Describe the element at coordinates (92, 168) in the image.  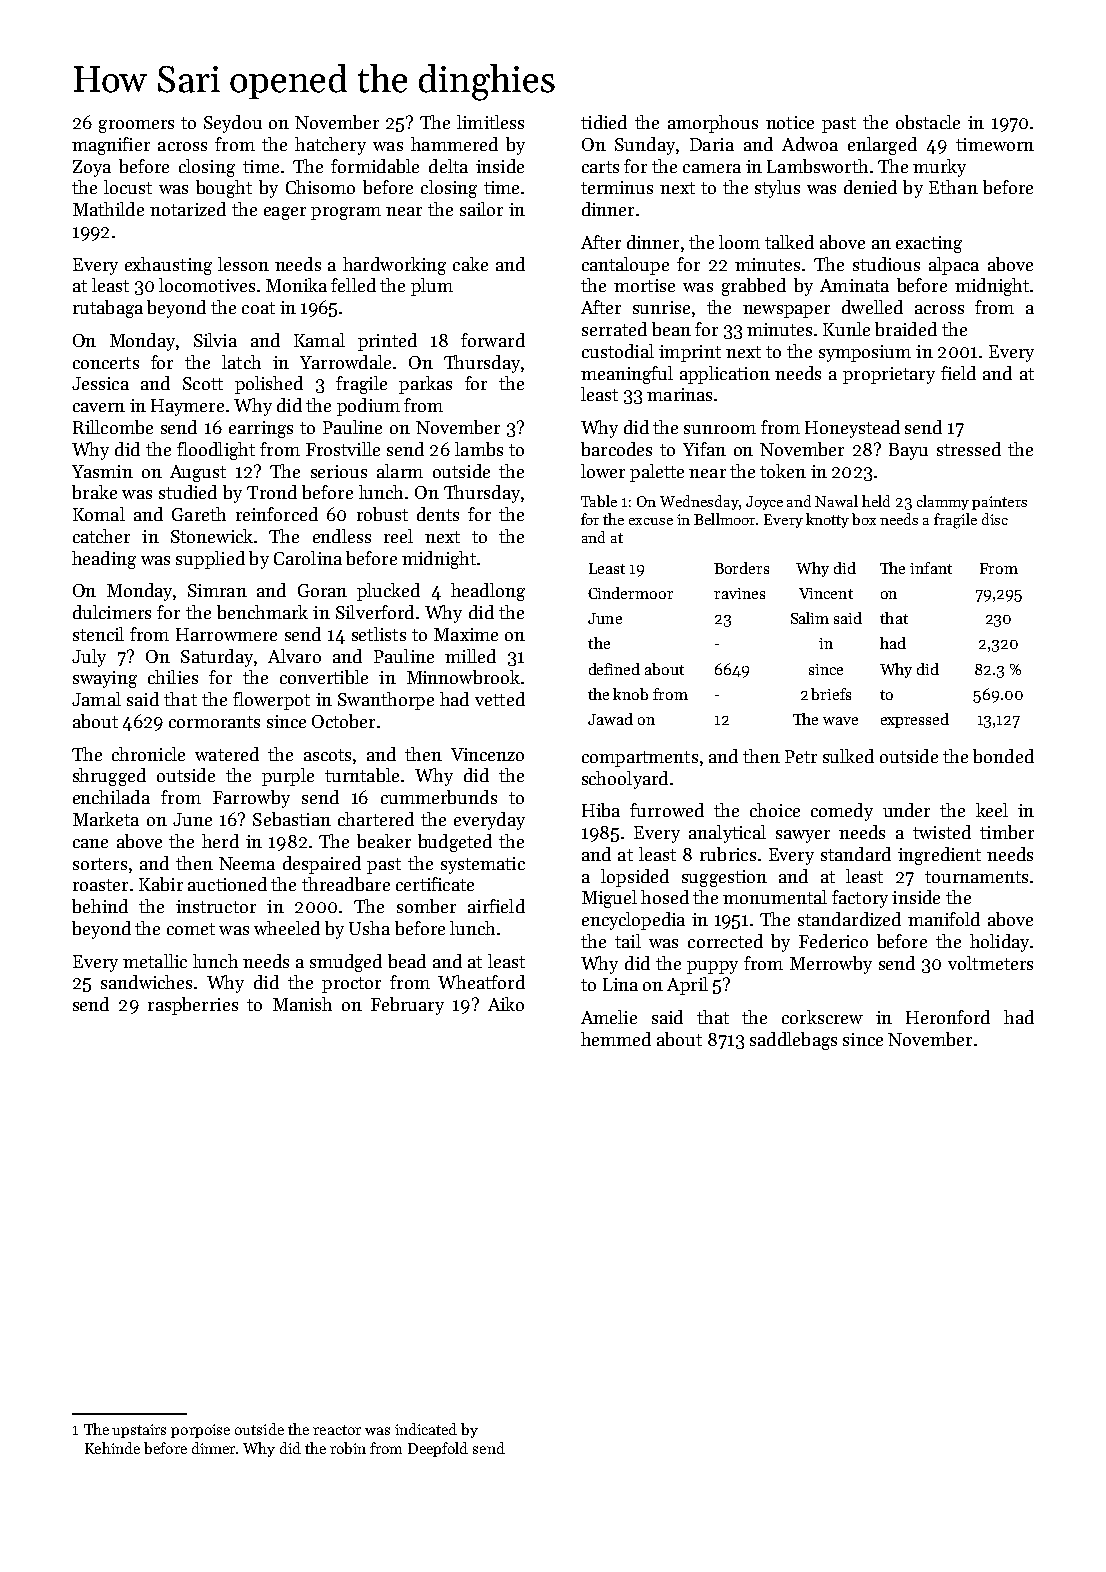
I see `Zoya` at that location.
